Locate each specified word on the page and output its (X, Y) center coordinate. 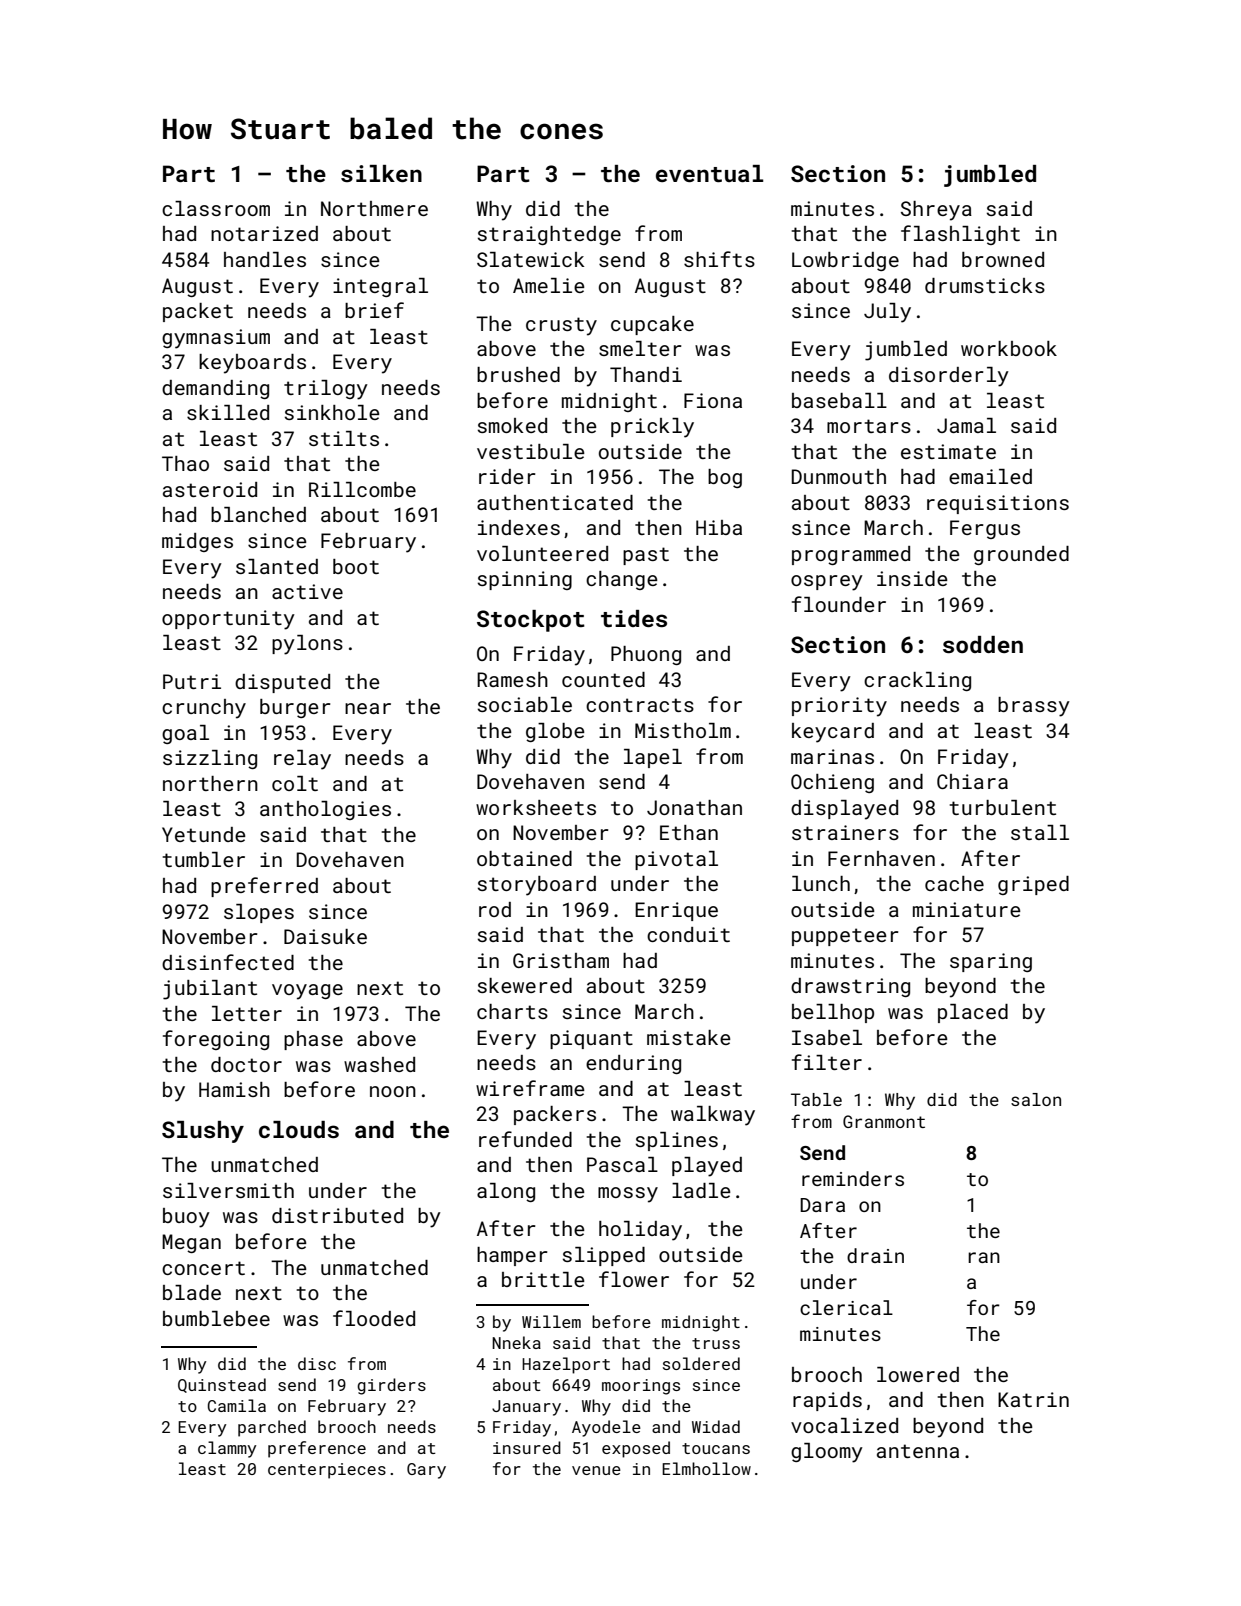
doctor (246, 1064)
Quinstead (222, 1385)
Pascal (622, 1164)
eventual (709, 173)
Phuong (646, 655)
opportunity (228, 620)
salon (1036, 1099)
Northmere (374, 208)
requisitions (998, 504)
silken (381, 173)
